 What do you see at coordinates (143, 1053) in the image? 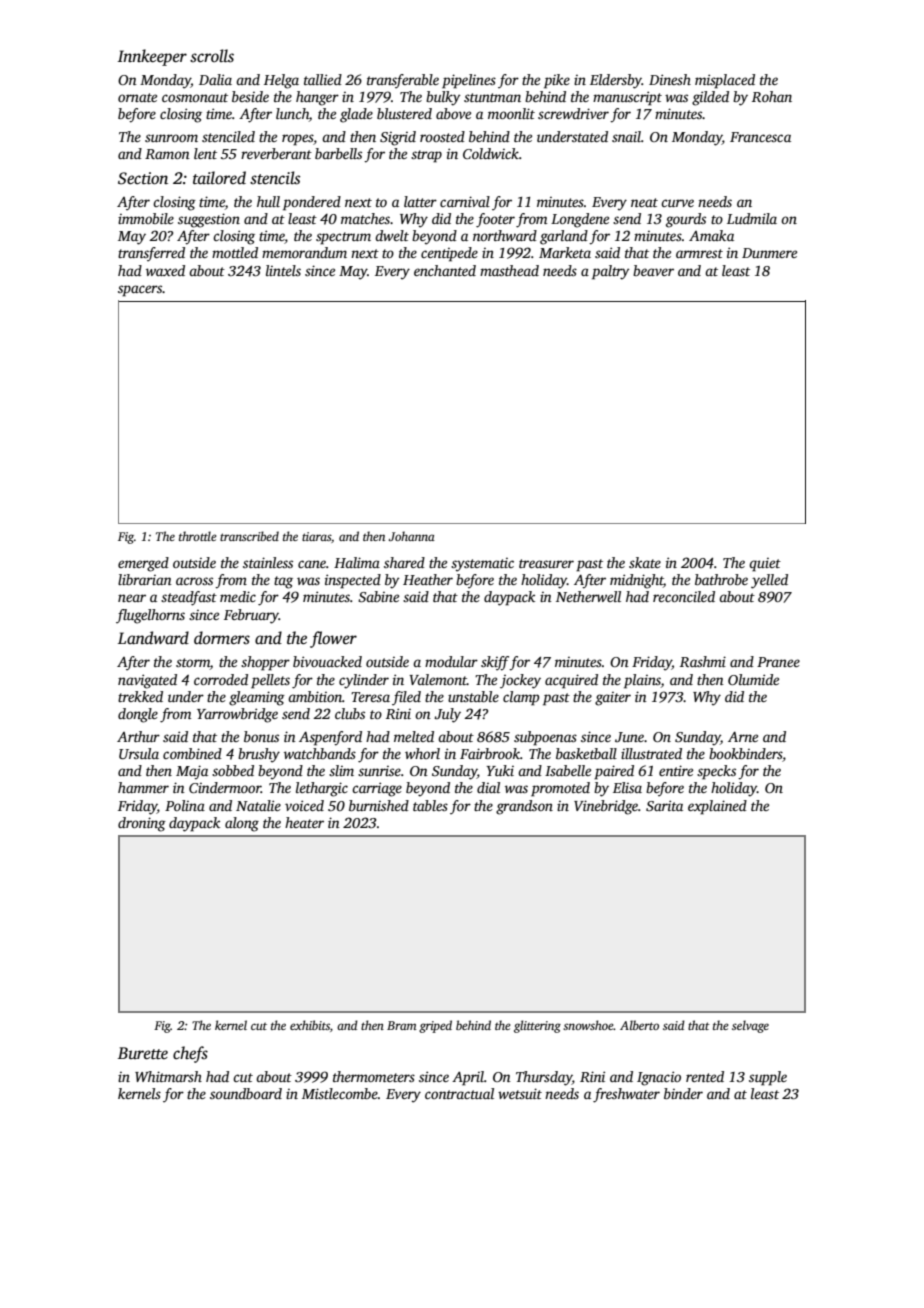
I see `Burette` at bounding box center [143, 1053].
